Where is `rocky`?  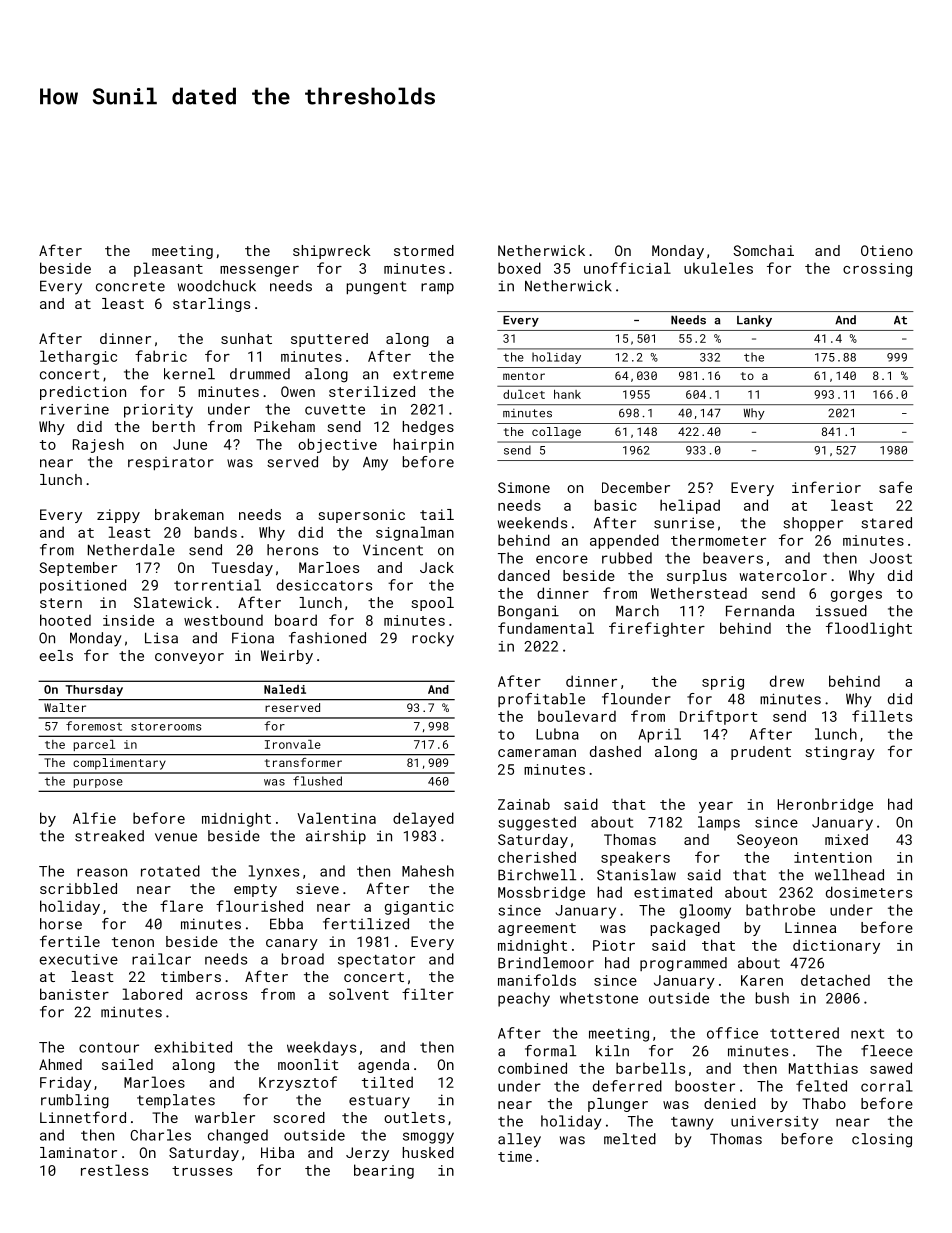
rocky is located at coordinates (433, 639).
